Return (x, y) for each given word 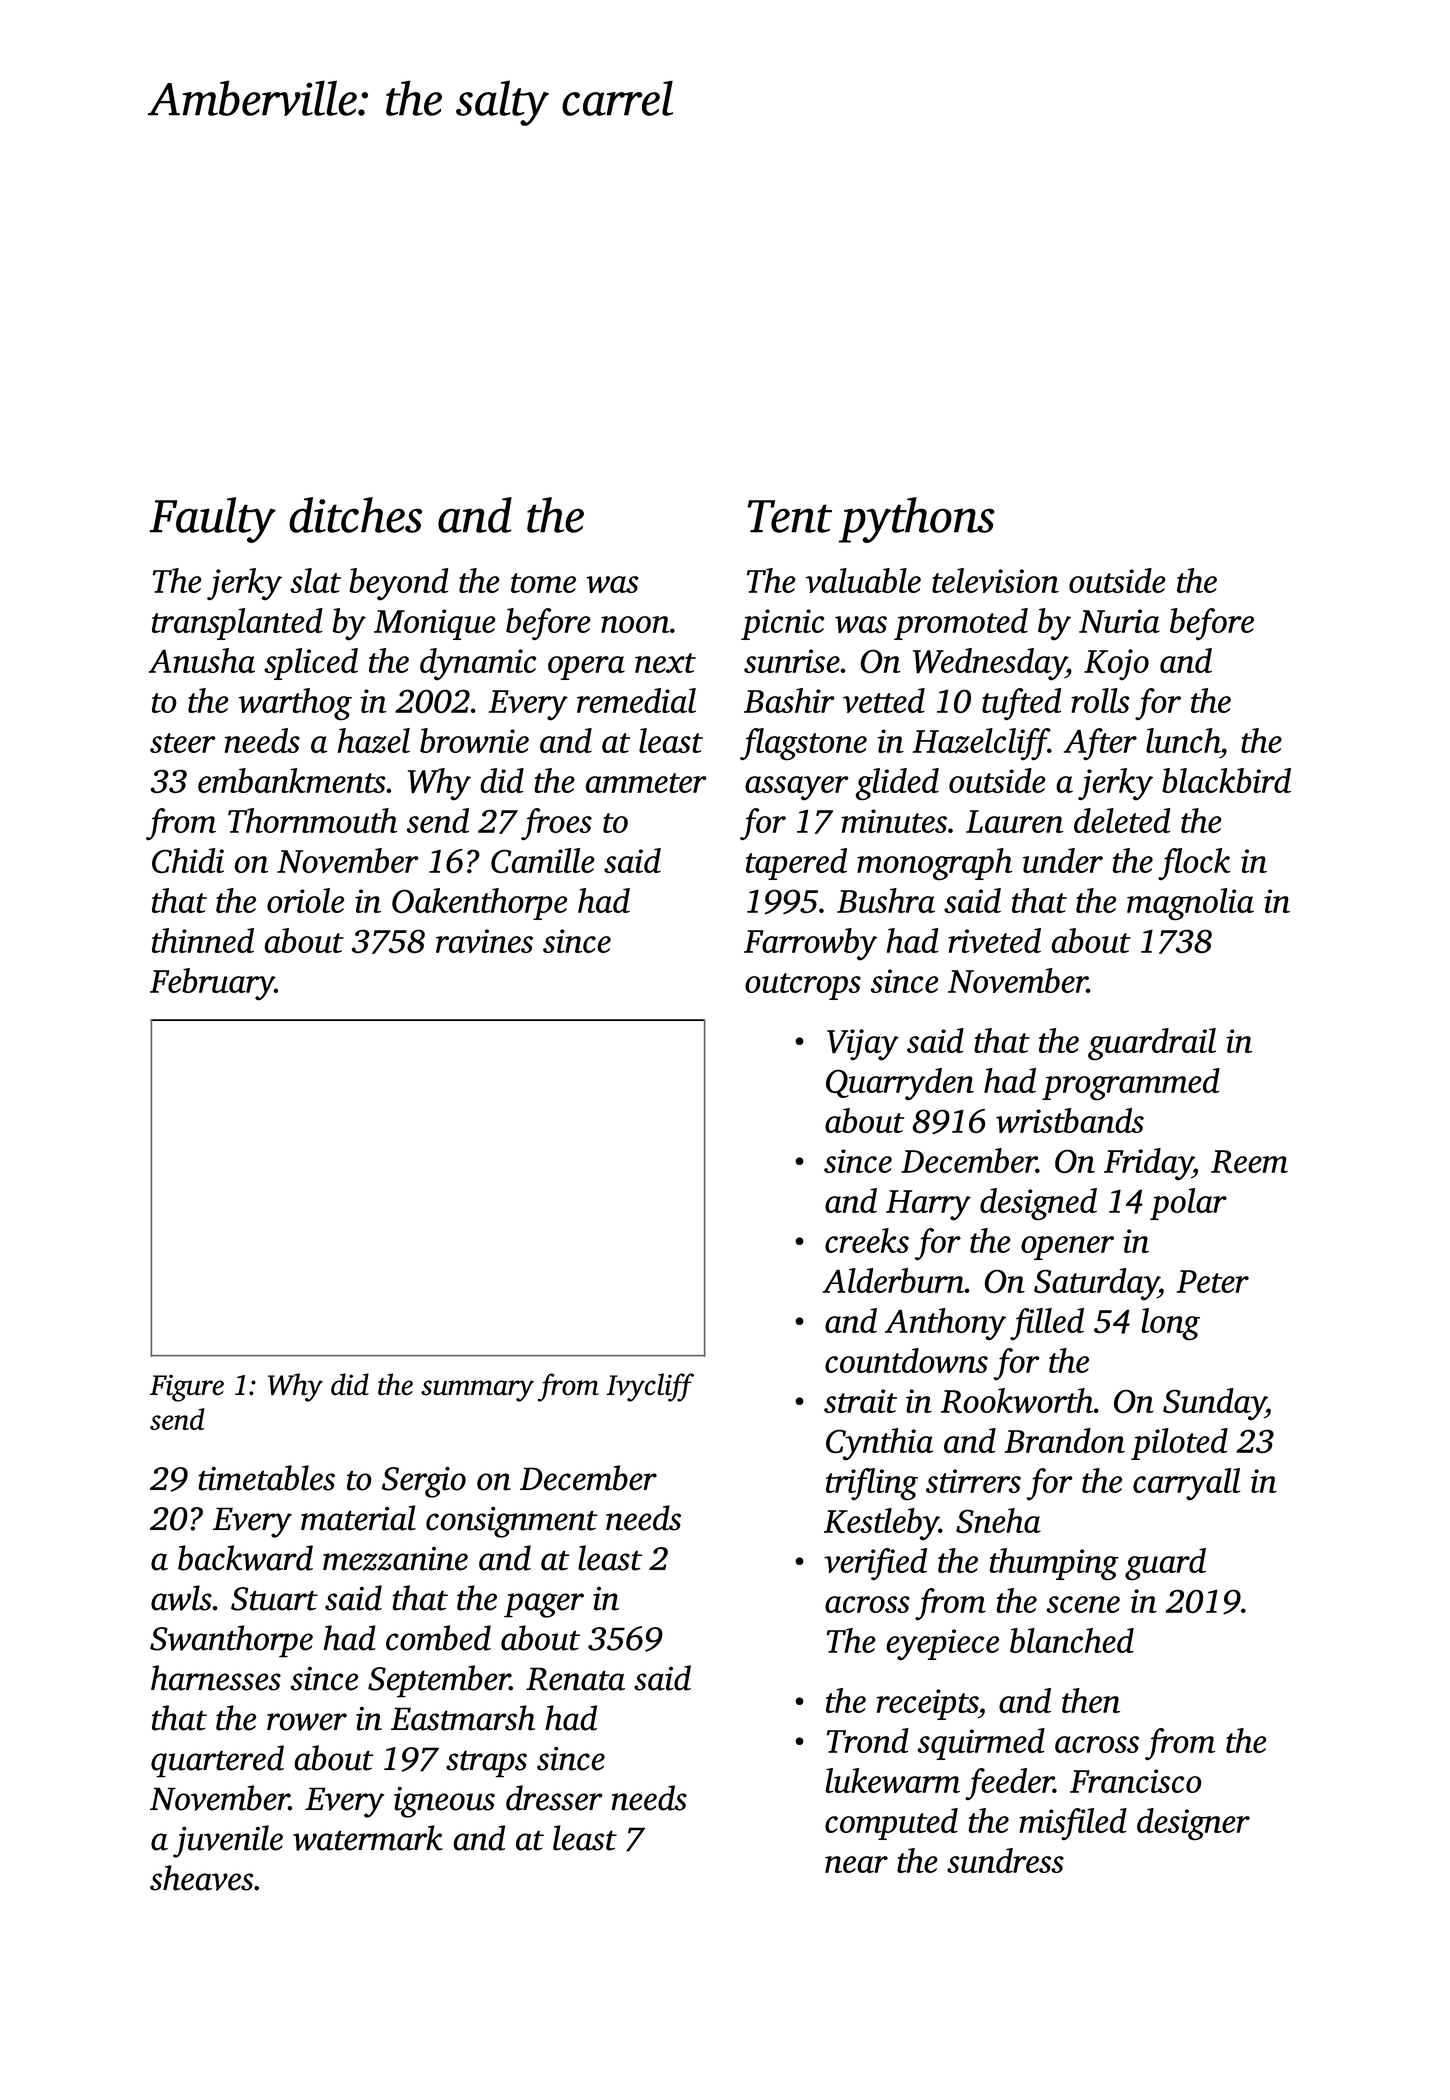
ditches (355, 515)
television (995, 580)
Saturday (1096, 1284)
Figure (187, 1388)
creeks (867, 1240)
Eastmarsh (463, 1718)
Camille (543, 860)
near (856, 1864)
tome (543, 583)
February (212, 984)
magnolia (1190, 904)
